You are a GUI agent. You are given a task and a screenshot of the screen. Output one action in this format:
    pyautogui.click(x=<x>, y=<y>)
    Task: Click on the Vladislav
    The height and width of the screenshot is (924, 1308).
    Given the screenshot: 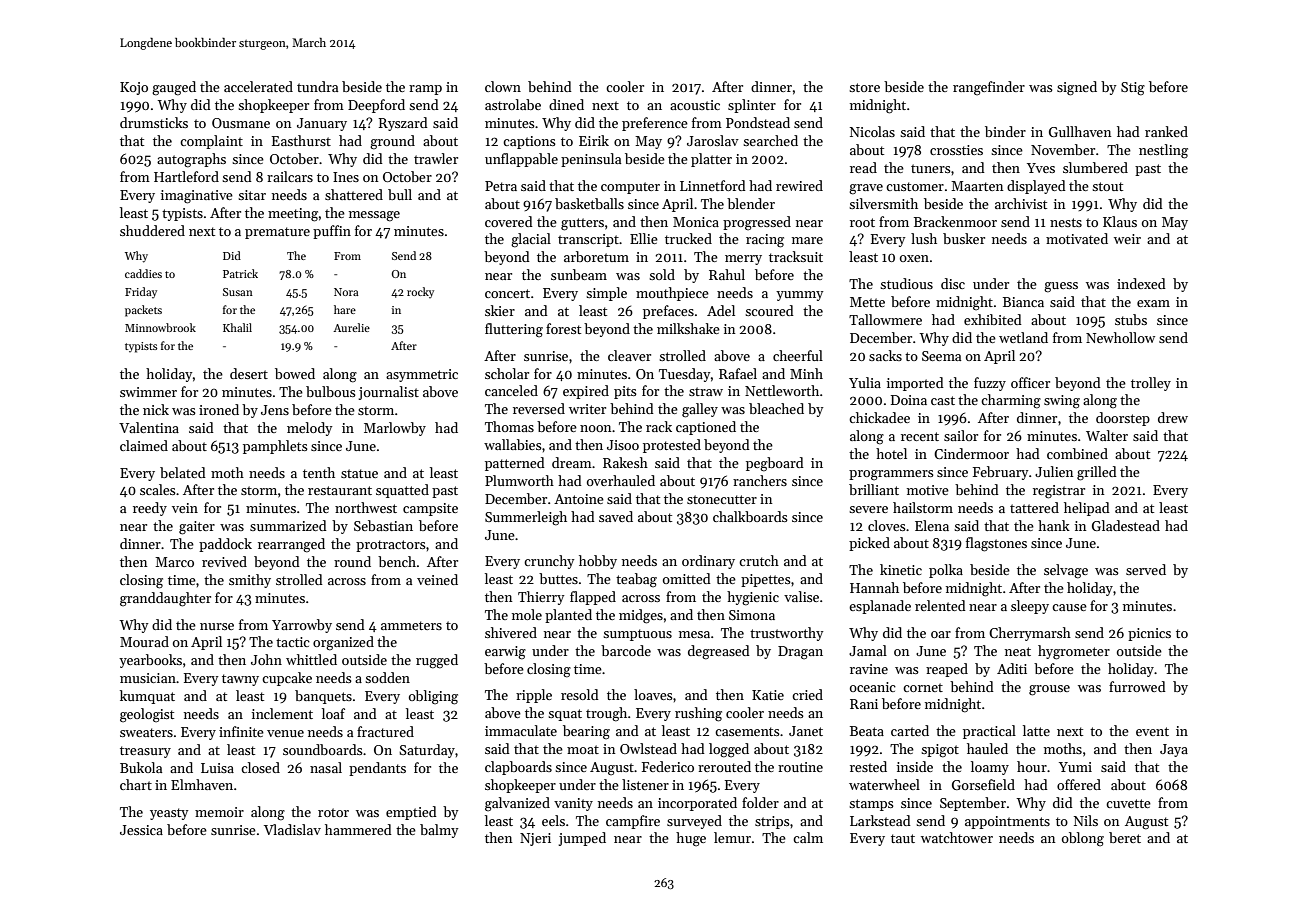 What is the action you would take?
    pyautogui.click(x=292, y=829)
